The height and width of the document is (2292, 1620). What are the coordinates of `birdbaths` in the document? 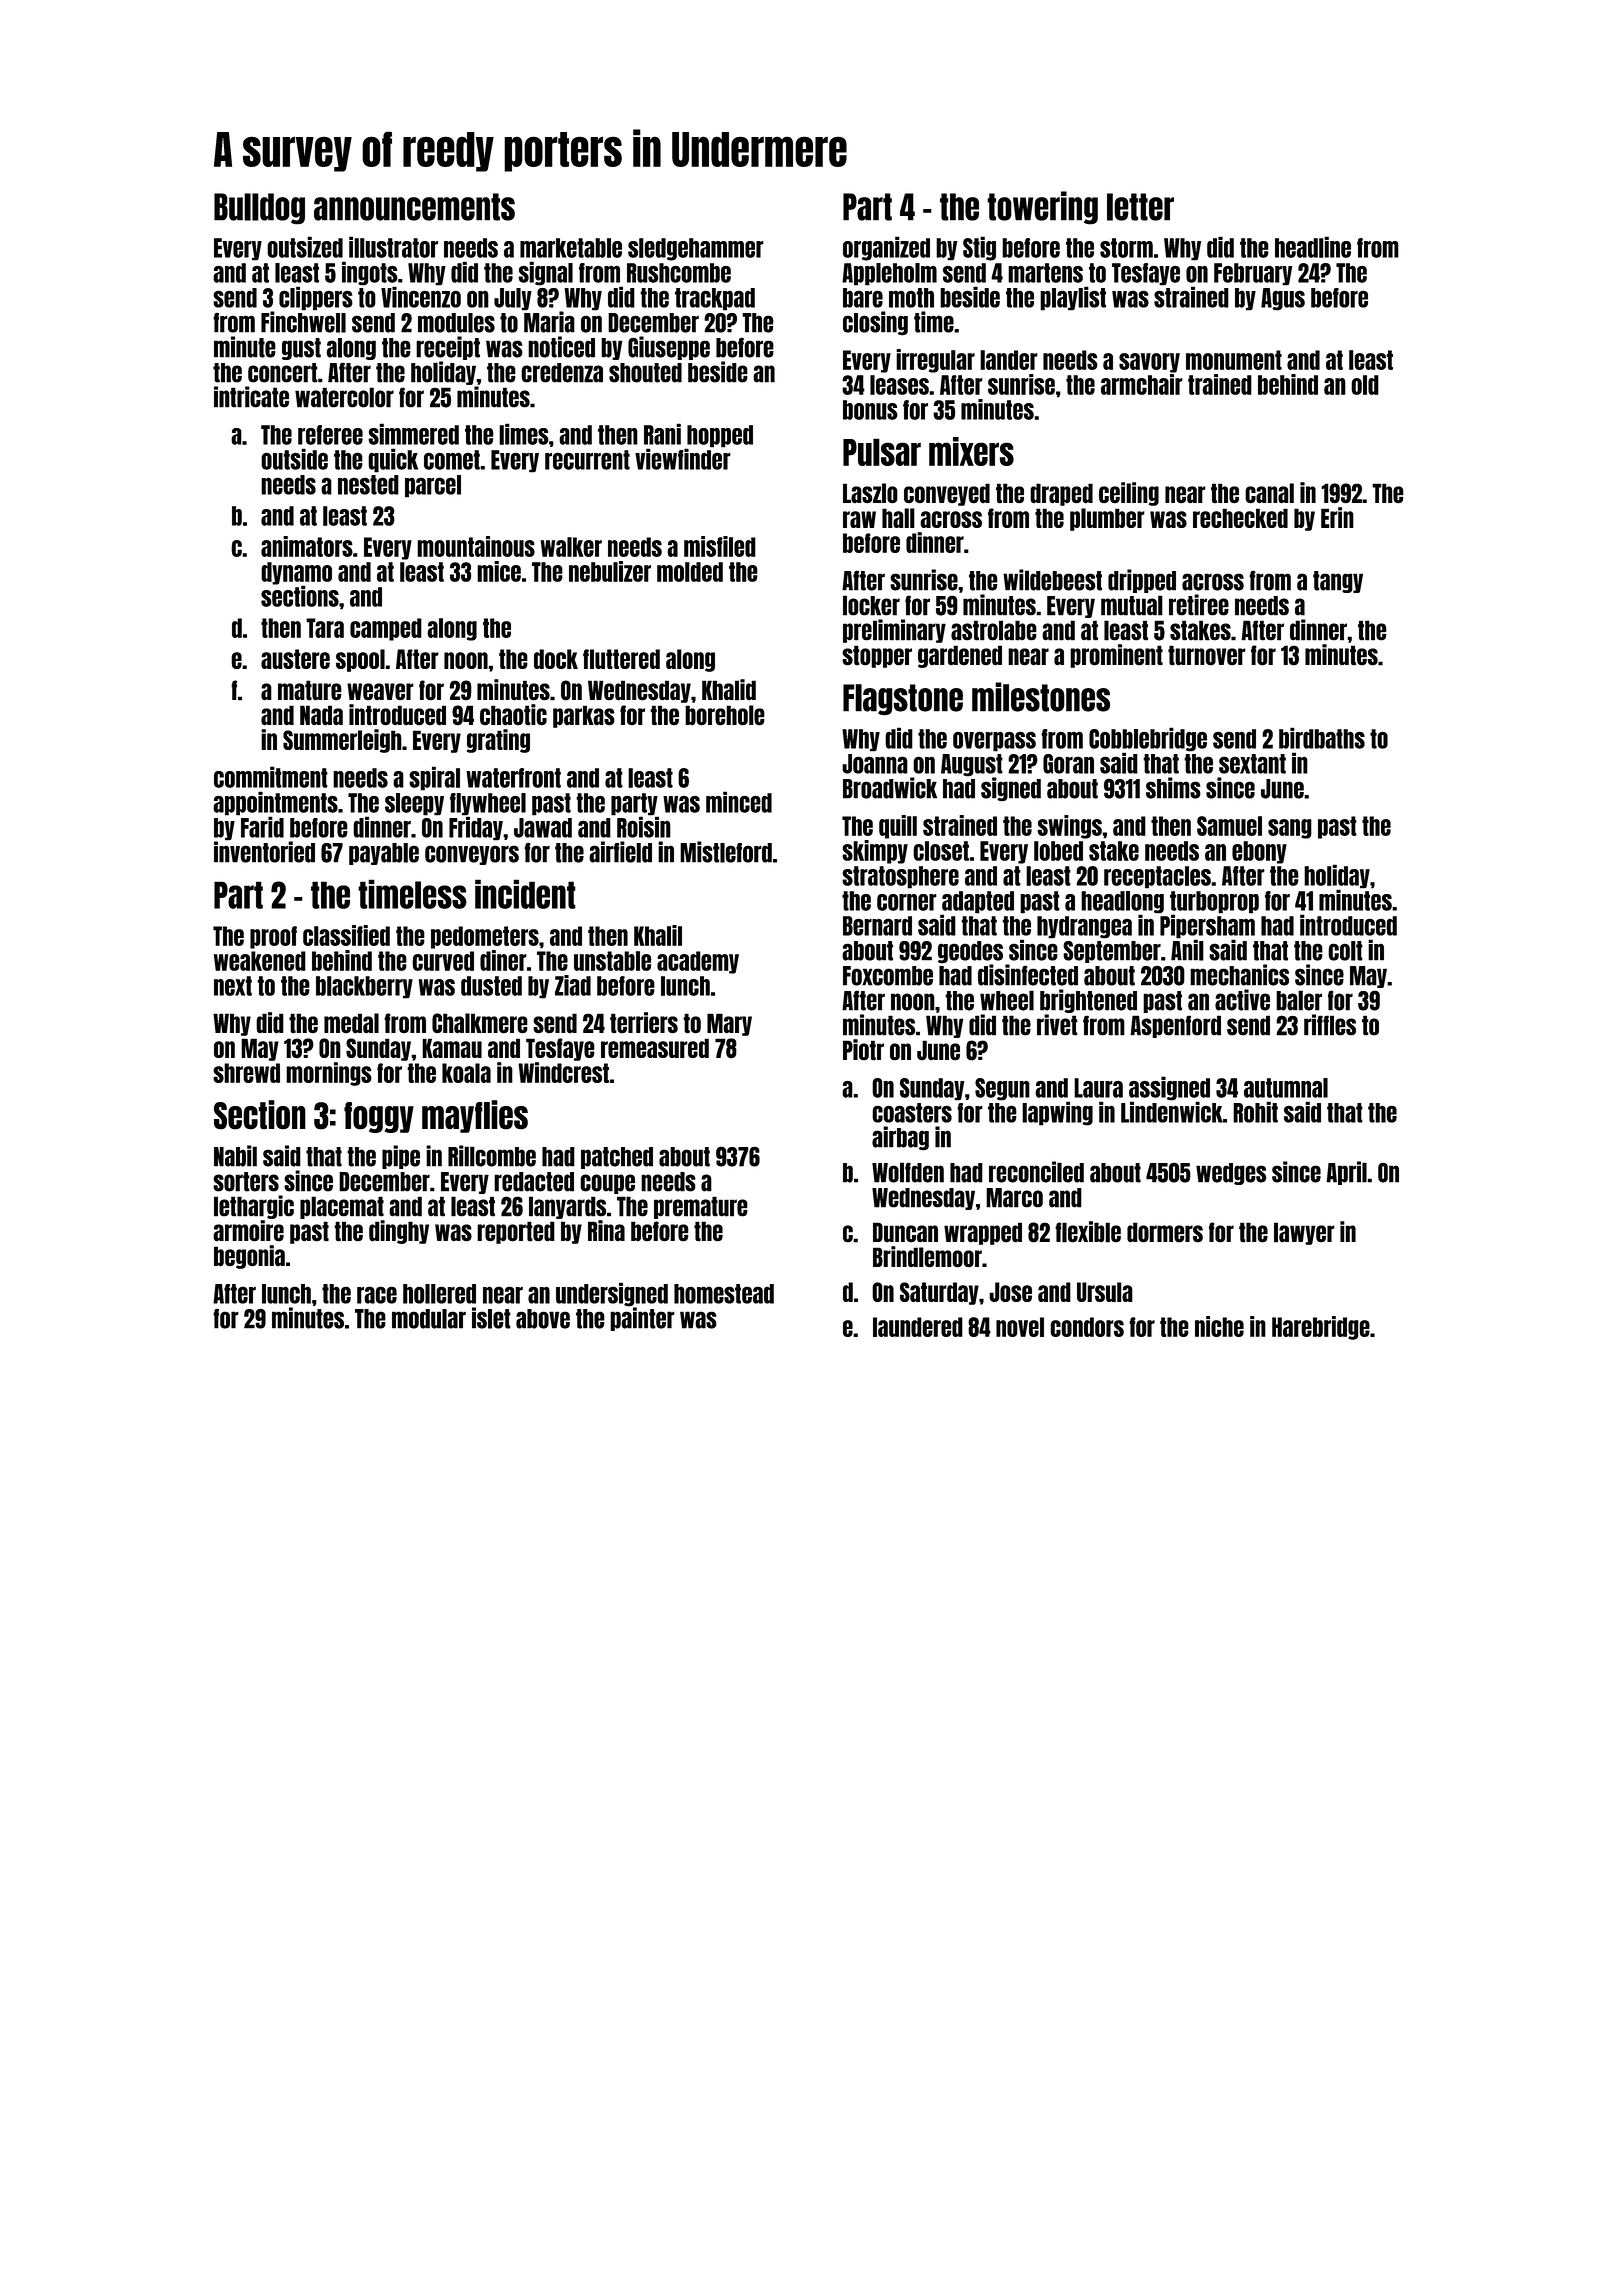 It's located at (1322, 738).
